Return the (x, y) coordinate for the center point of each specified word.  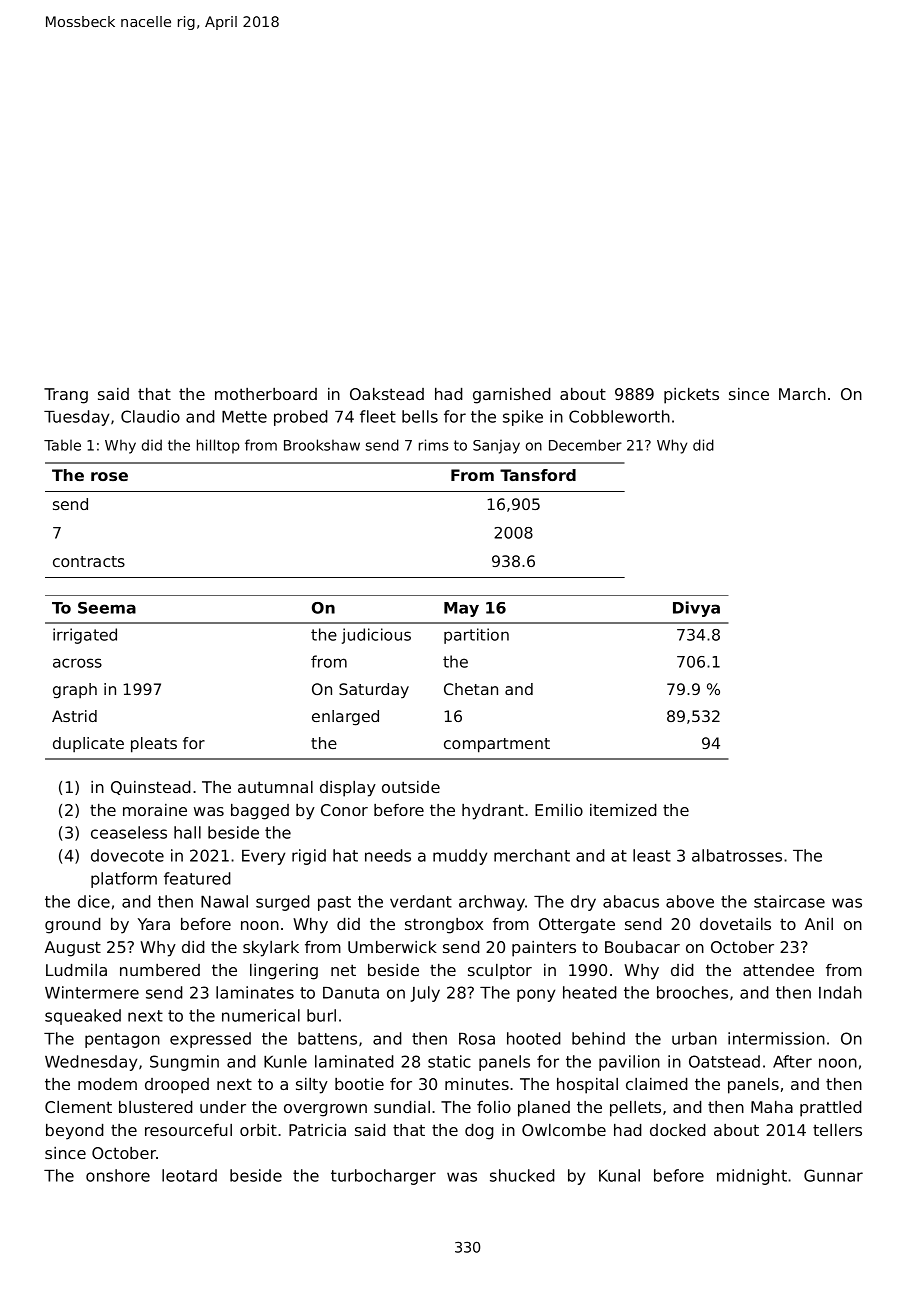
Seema (107, 608)
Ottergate (577, 926)
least (652, 855)
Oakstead (387, 394)
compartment (497, 745)
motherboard (266, 394)
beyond (75, 1132)
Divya (696, 609)
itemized (623, 810)
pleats (154, 745)
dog (479, 1132)
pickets (691, 396)
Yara (154, 924)
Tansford (538, 475)
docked (678, 1130)
